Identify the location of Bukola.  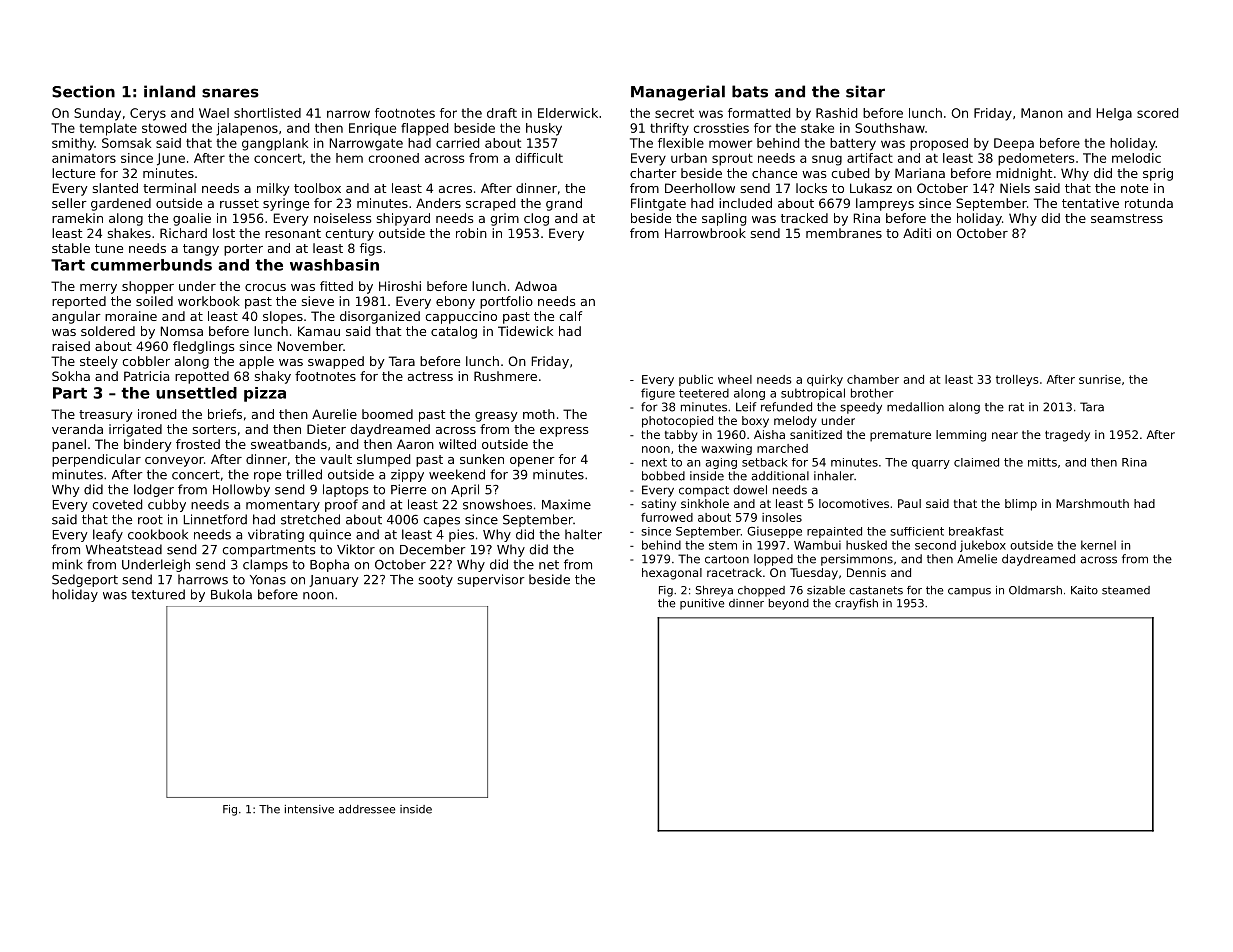
(231, 594).
